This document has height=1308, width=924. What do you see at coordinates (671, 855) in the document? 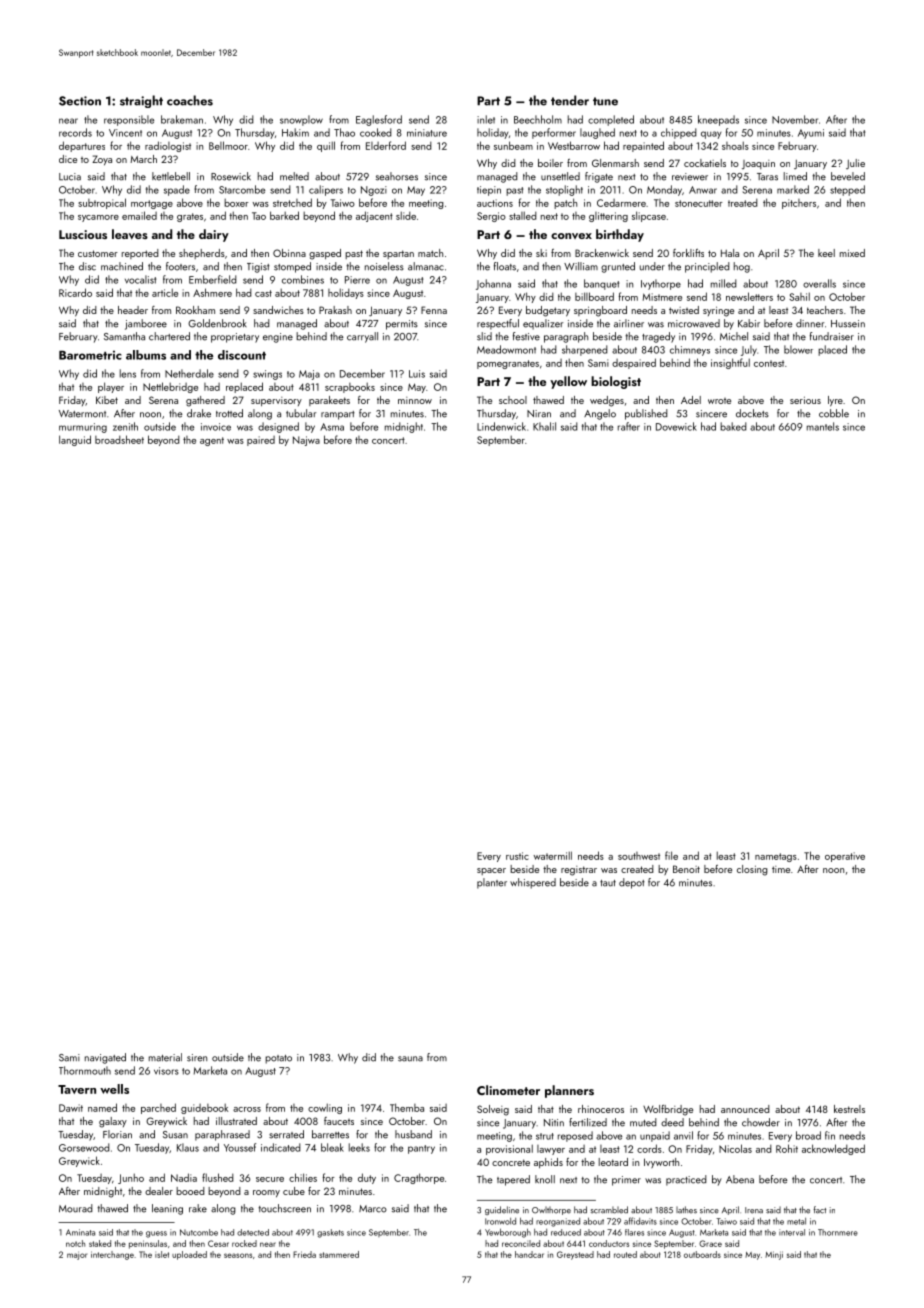
I see `file` at bounding box center [671, 855].
